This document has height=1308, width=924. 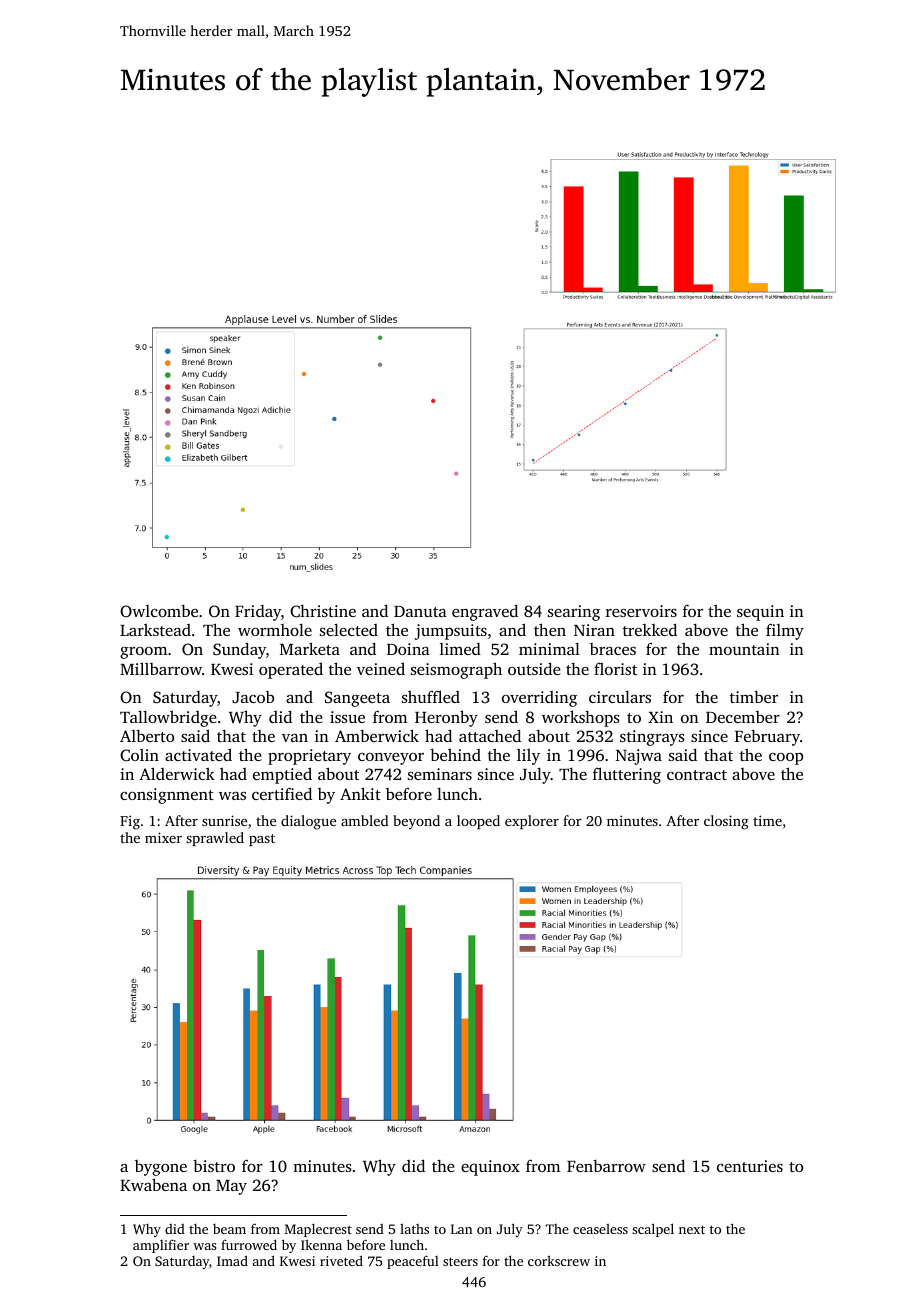 What do you see at coordinates (232, 1260) in the document?
I see `Imad` at bounding box center [232, 1260].
